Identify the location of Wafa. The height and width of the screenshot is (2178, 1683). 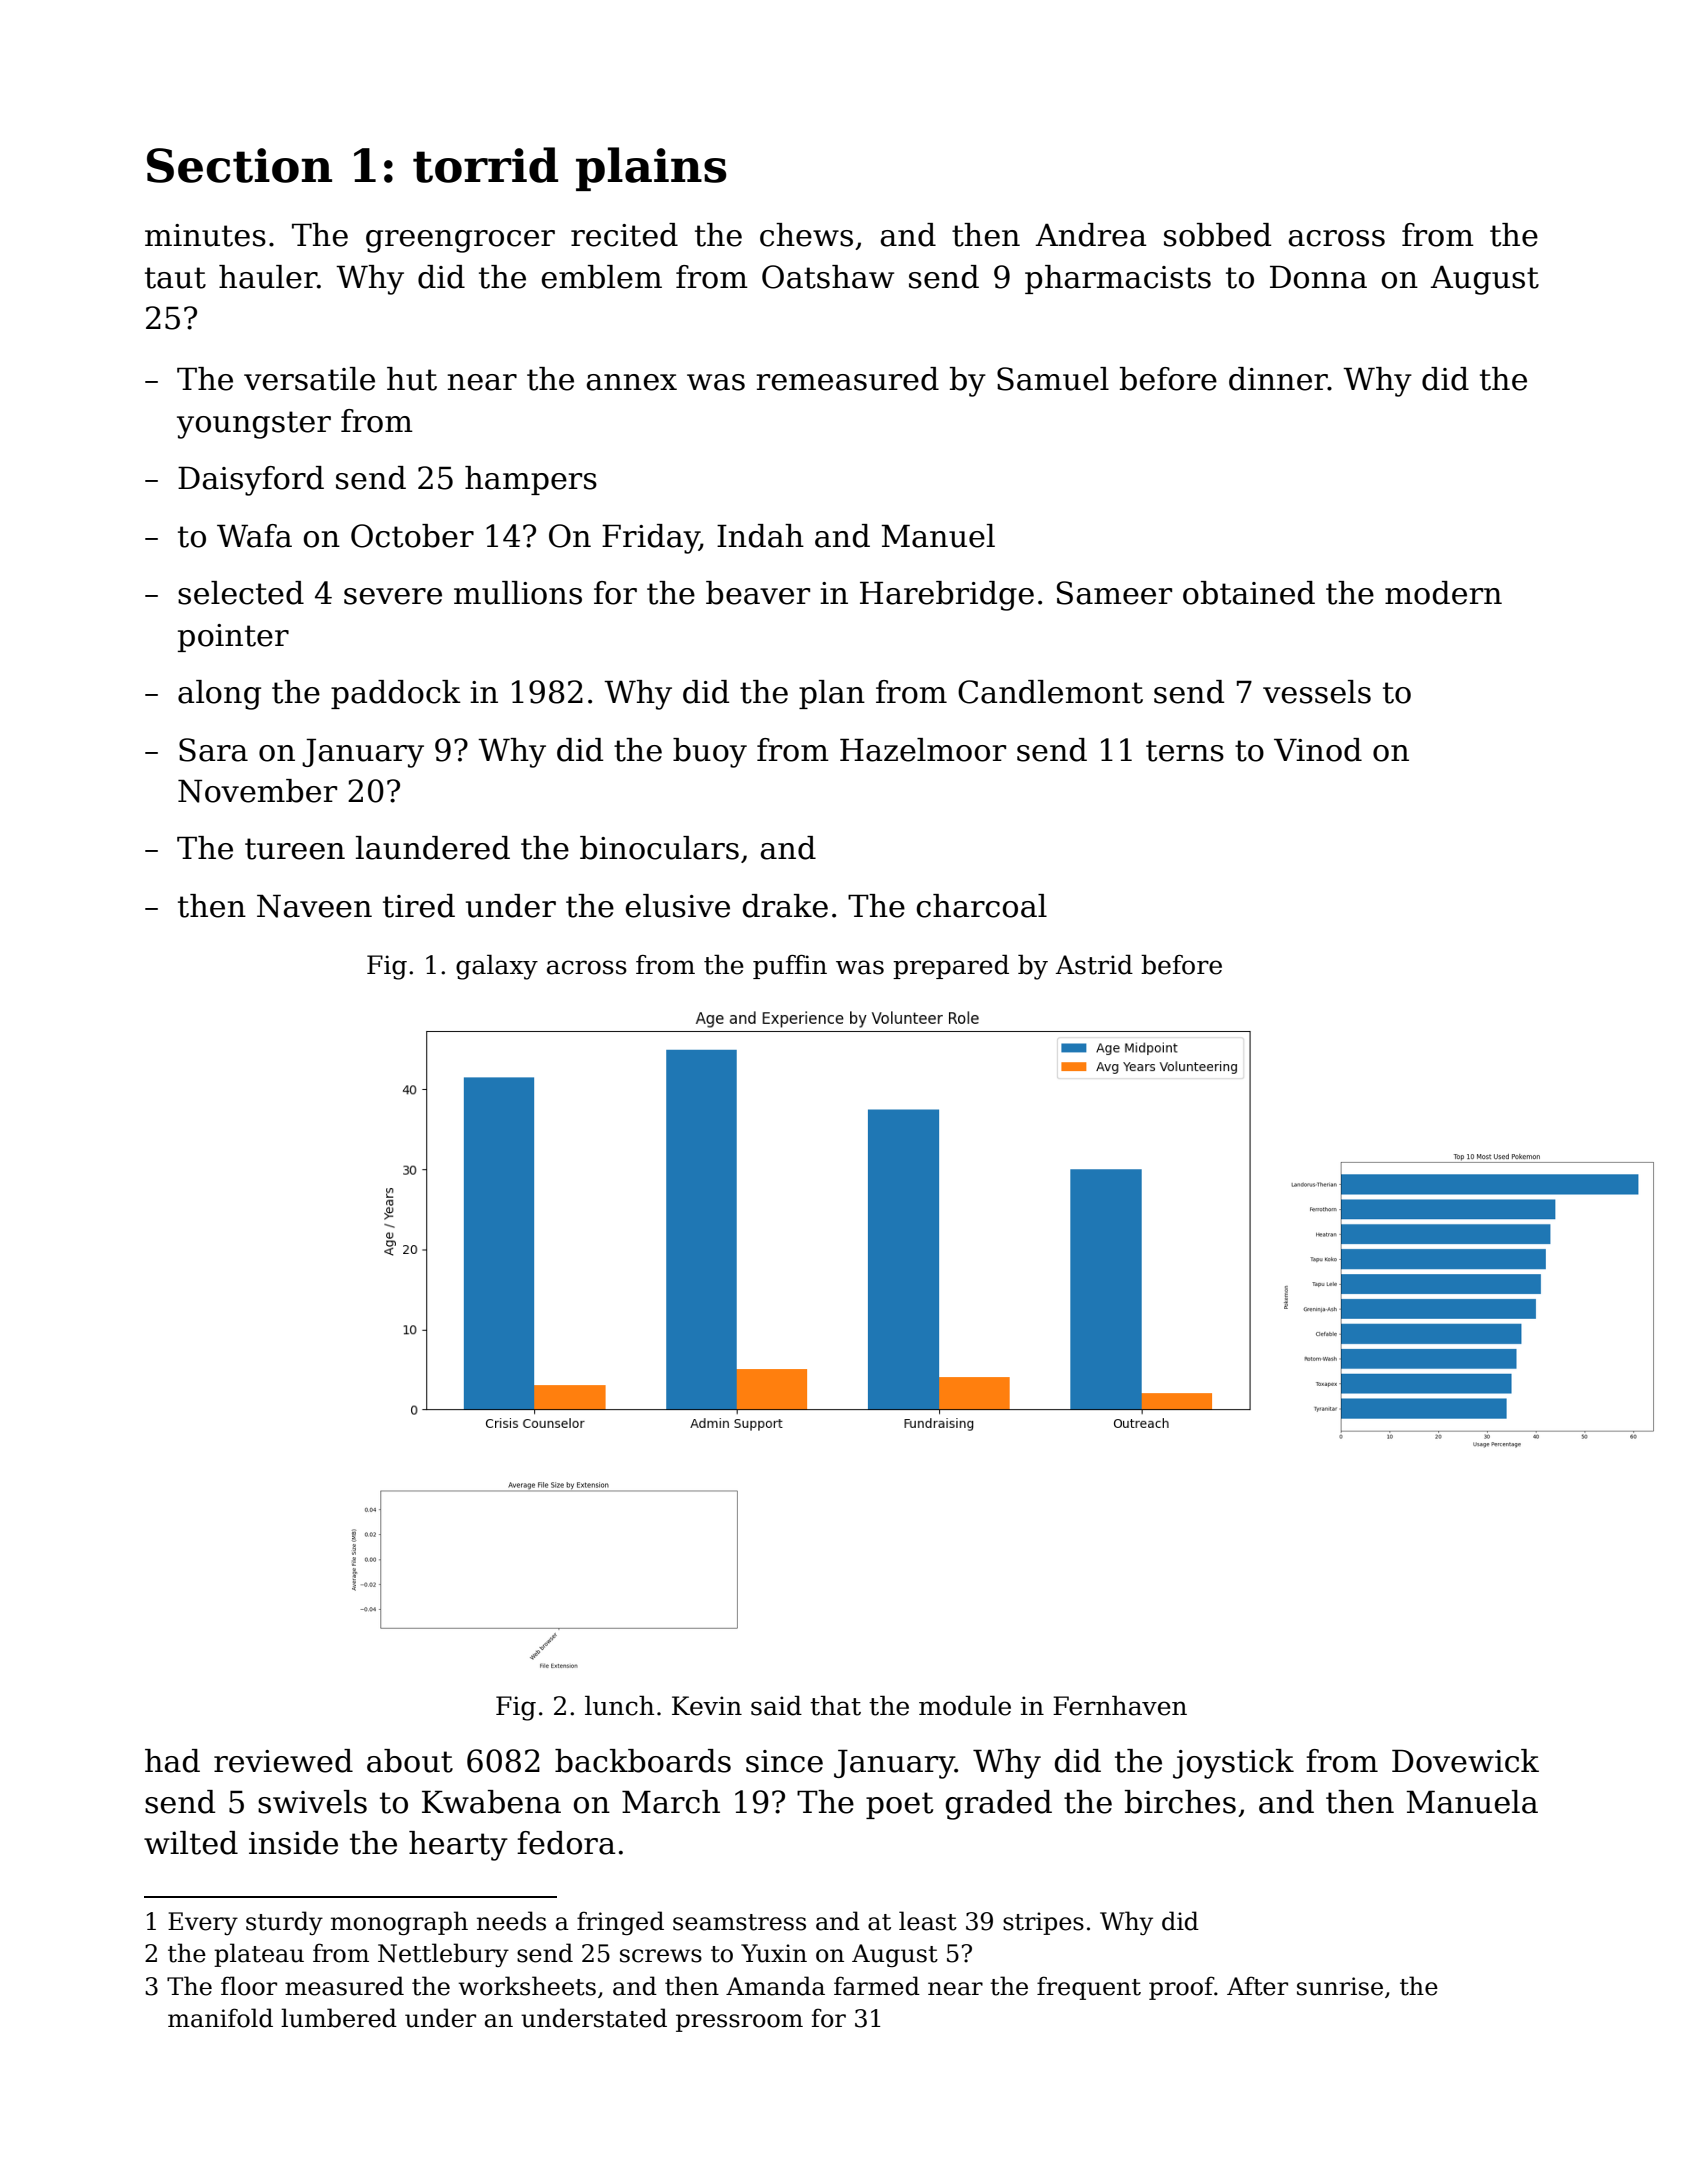
(254, 536).
